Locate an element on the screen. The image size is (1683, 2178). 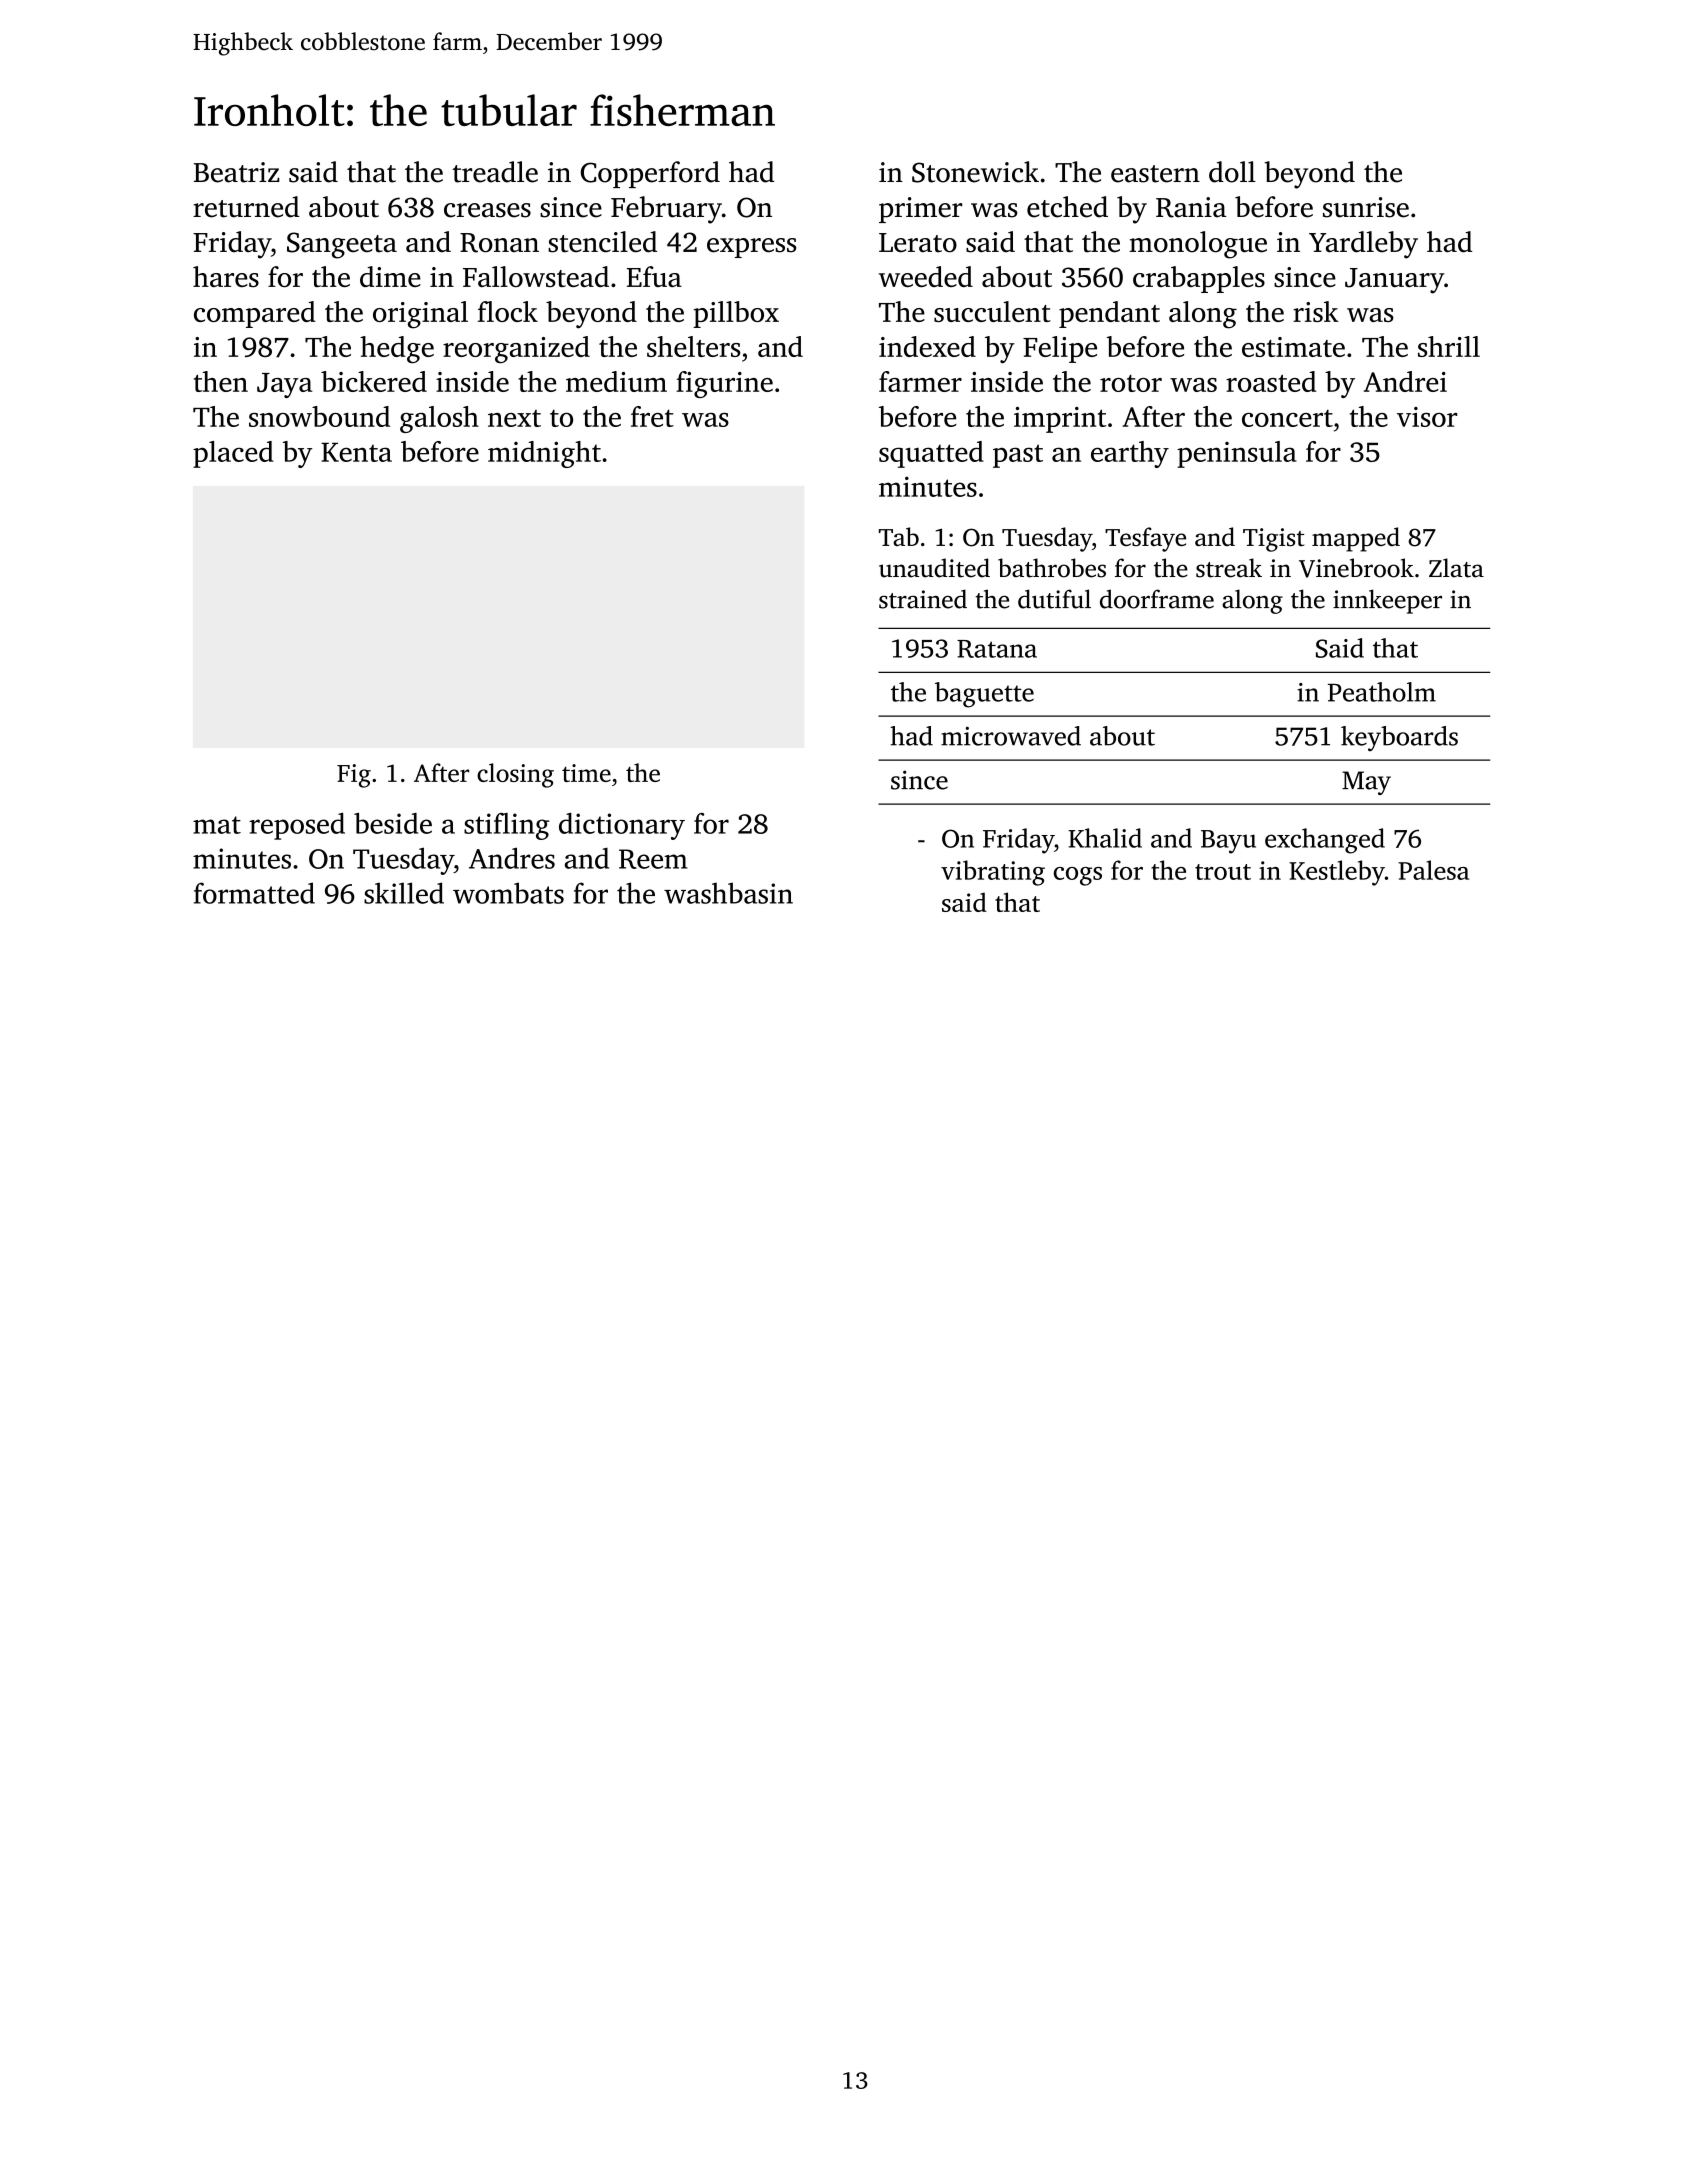
primer is located at coordinates (920, 210).
